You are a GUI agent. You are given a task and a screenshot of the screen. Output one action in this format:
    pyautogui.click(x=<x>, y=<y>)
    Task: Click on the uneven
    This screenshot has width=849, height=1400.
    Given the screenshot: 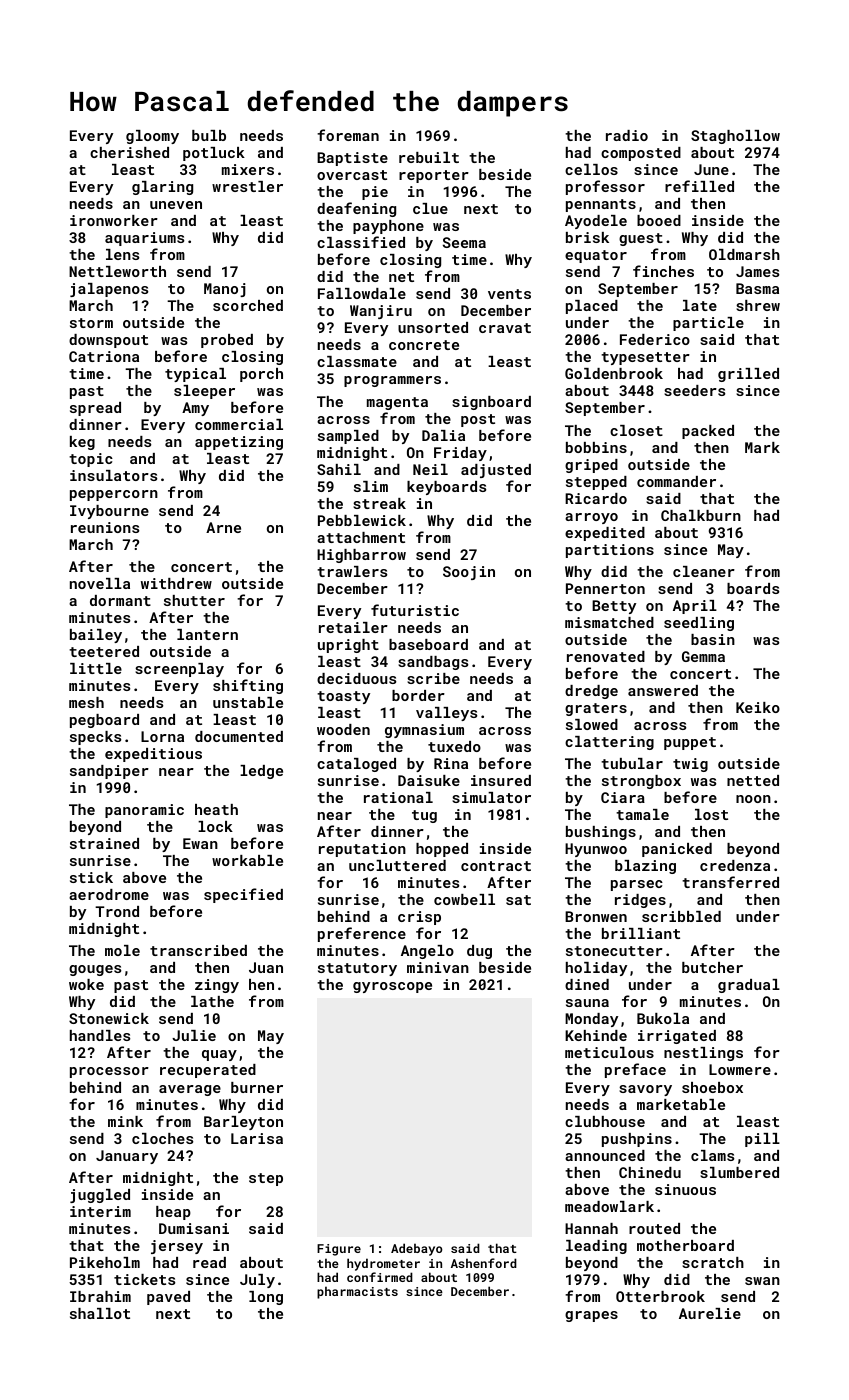 What is the action you would take?
    pyautogui.click(x=176, y=205)
